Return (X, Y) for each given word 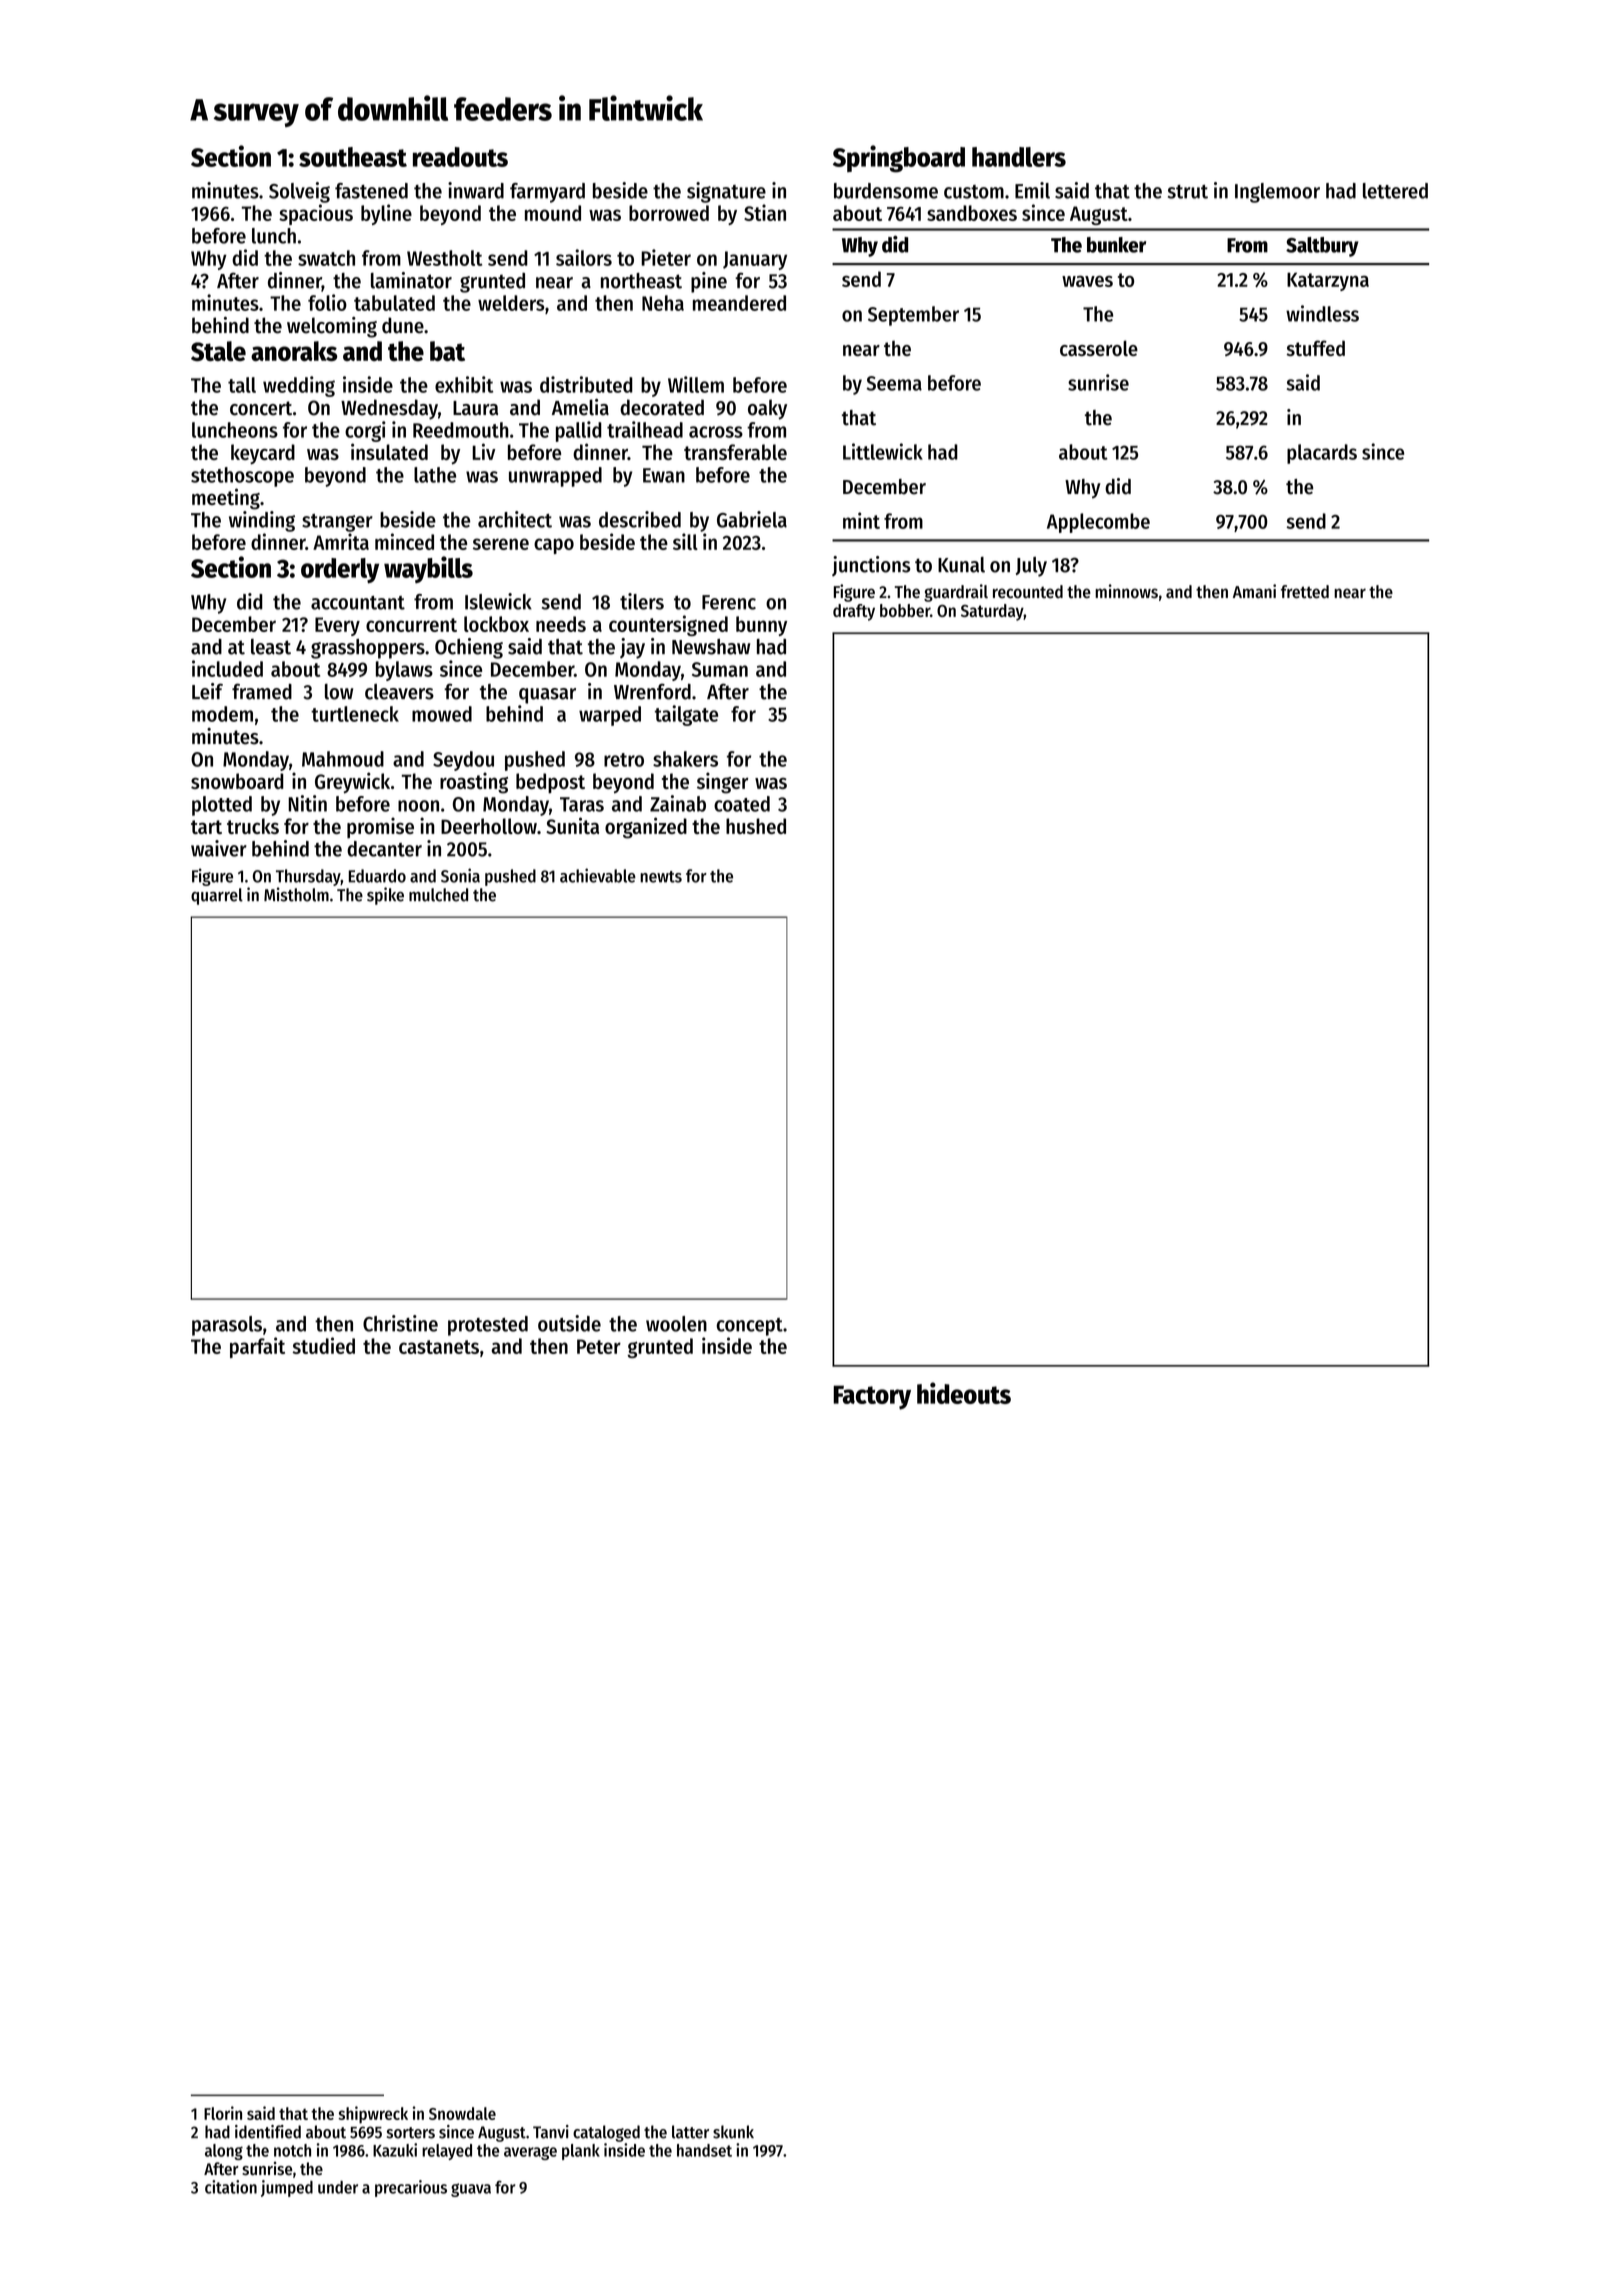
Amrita (341, 541)
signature (726, 192)
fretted (1305, 592)
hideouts (964, 1393)
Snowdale (462, 2113)
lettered (1395, 191)
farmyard (547, 193)
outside (569, 1323)
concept (750, 1327)
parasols (227, 1326)
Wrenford (652, 691)
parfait (257, 1347)
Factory (872, 1397)
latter (690, 2132)
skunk (733, 2132)
